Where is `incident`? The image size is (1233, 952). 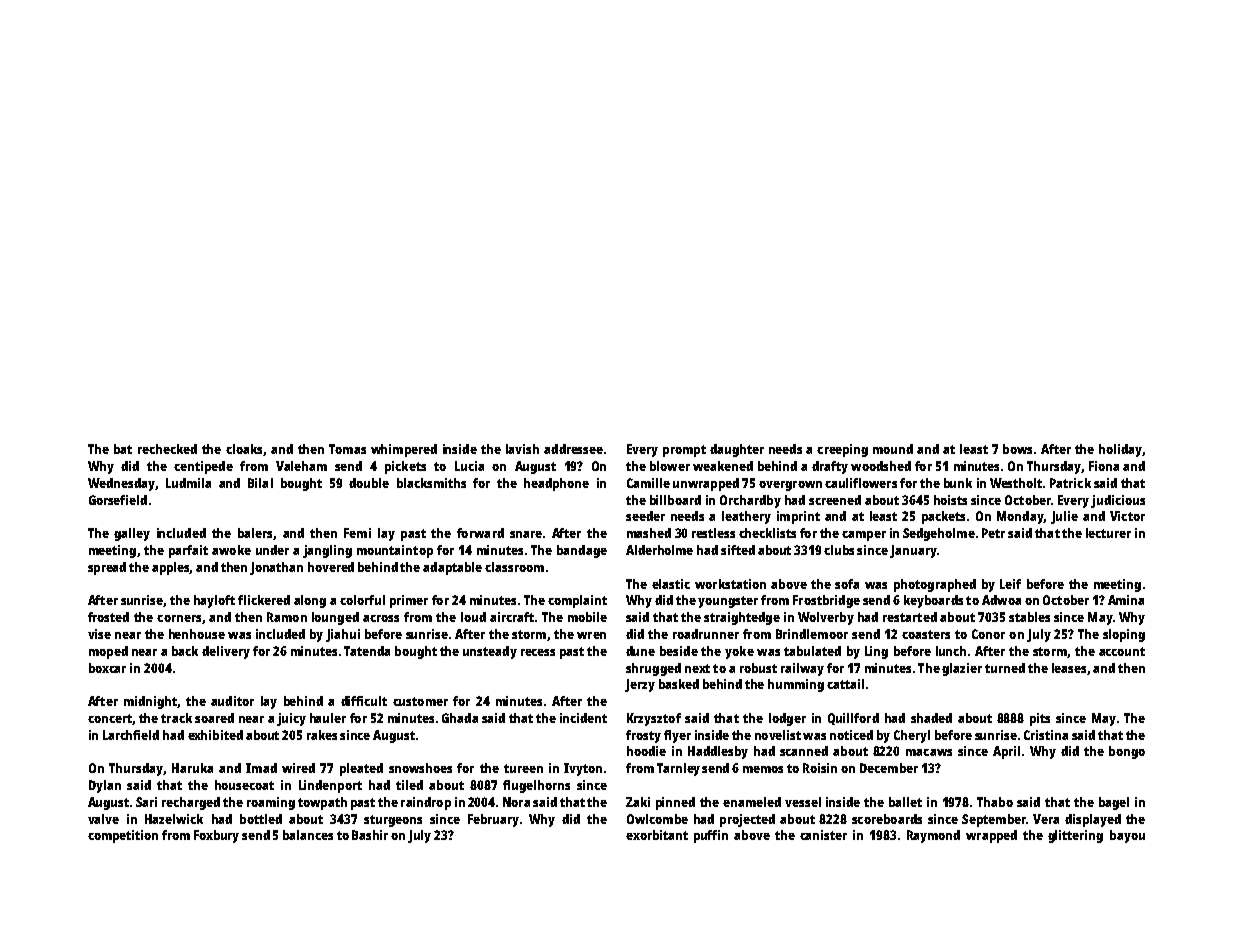 incident is located at coordinates (583, 718).
